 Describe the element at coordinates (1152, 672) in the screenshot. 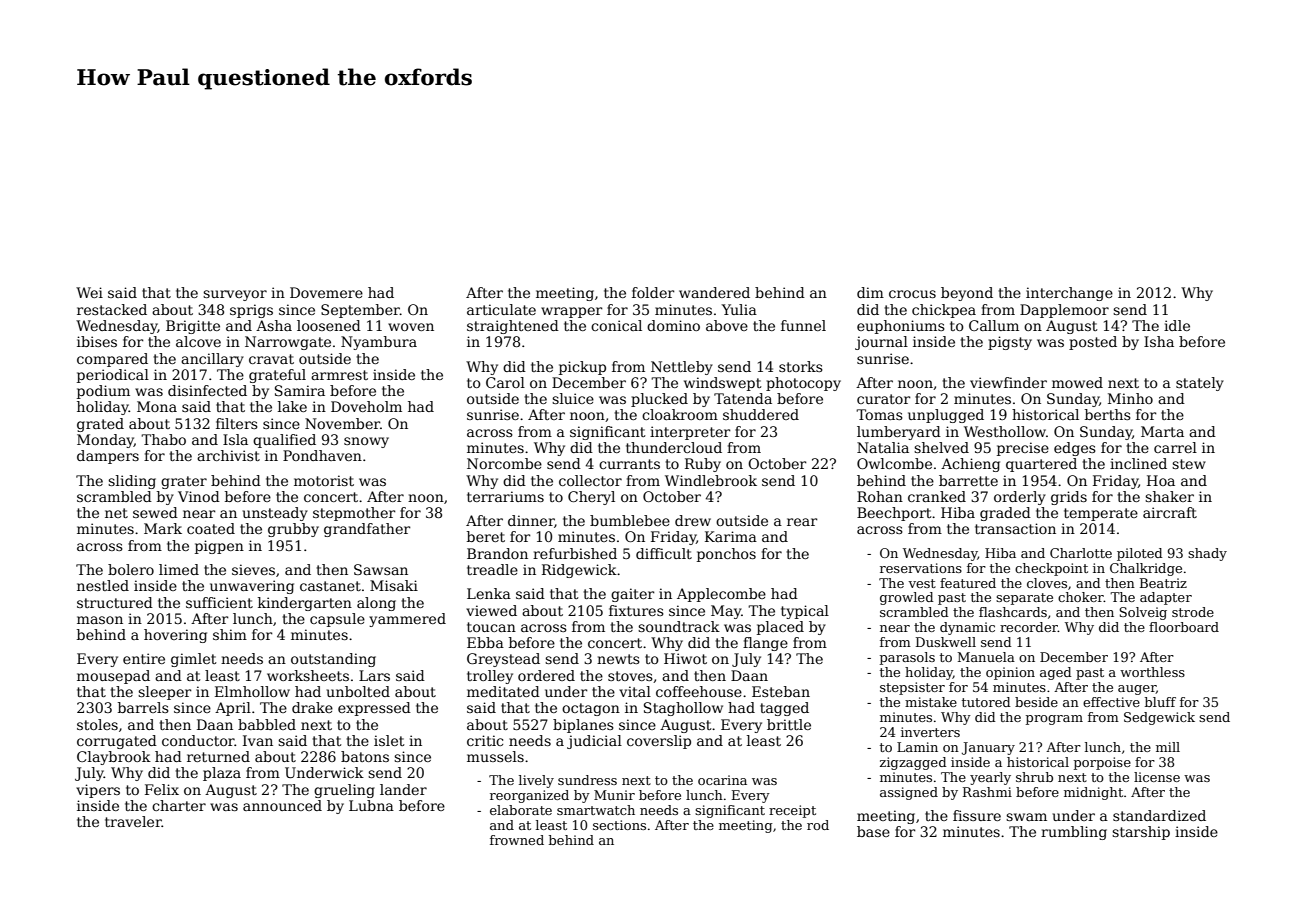

I see `worthless` at that location.
